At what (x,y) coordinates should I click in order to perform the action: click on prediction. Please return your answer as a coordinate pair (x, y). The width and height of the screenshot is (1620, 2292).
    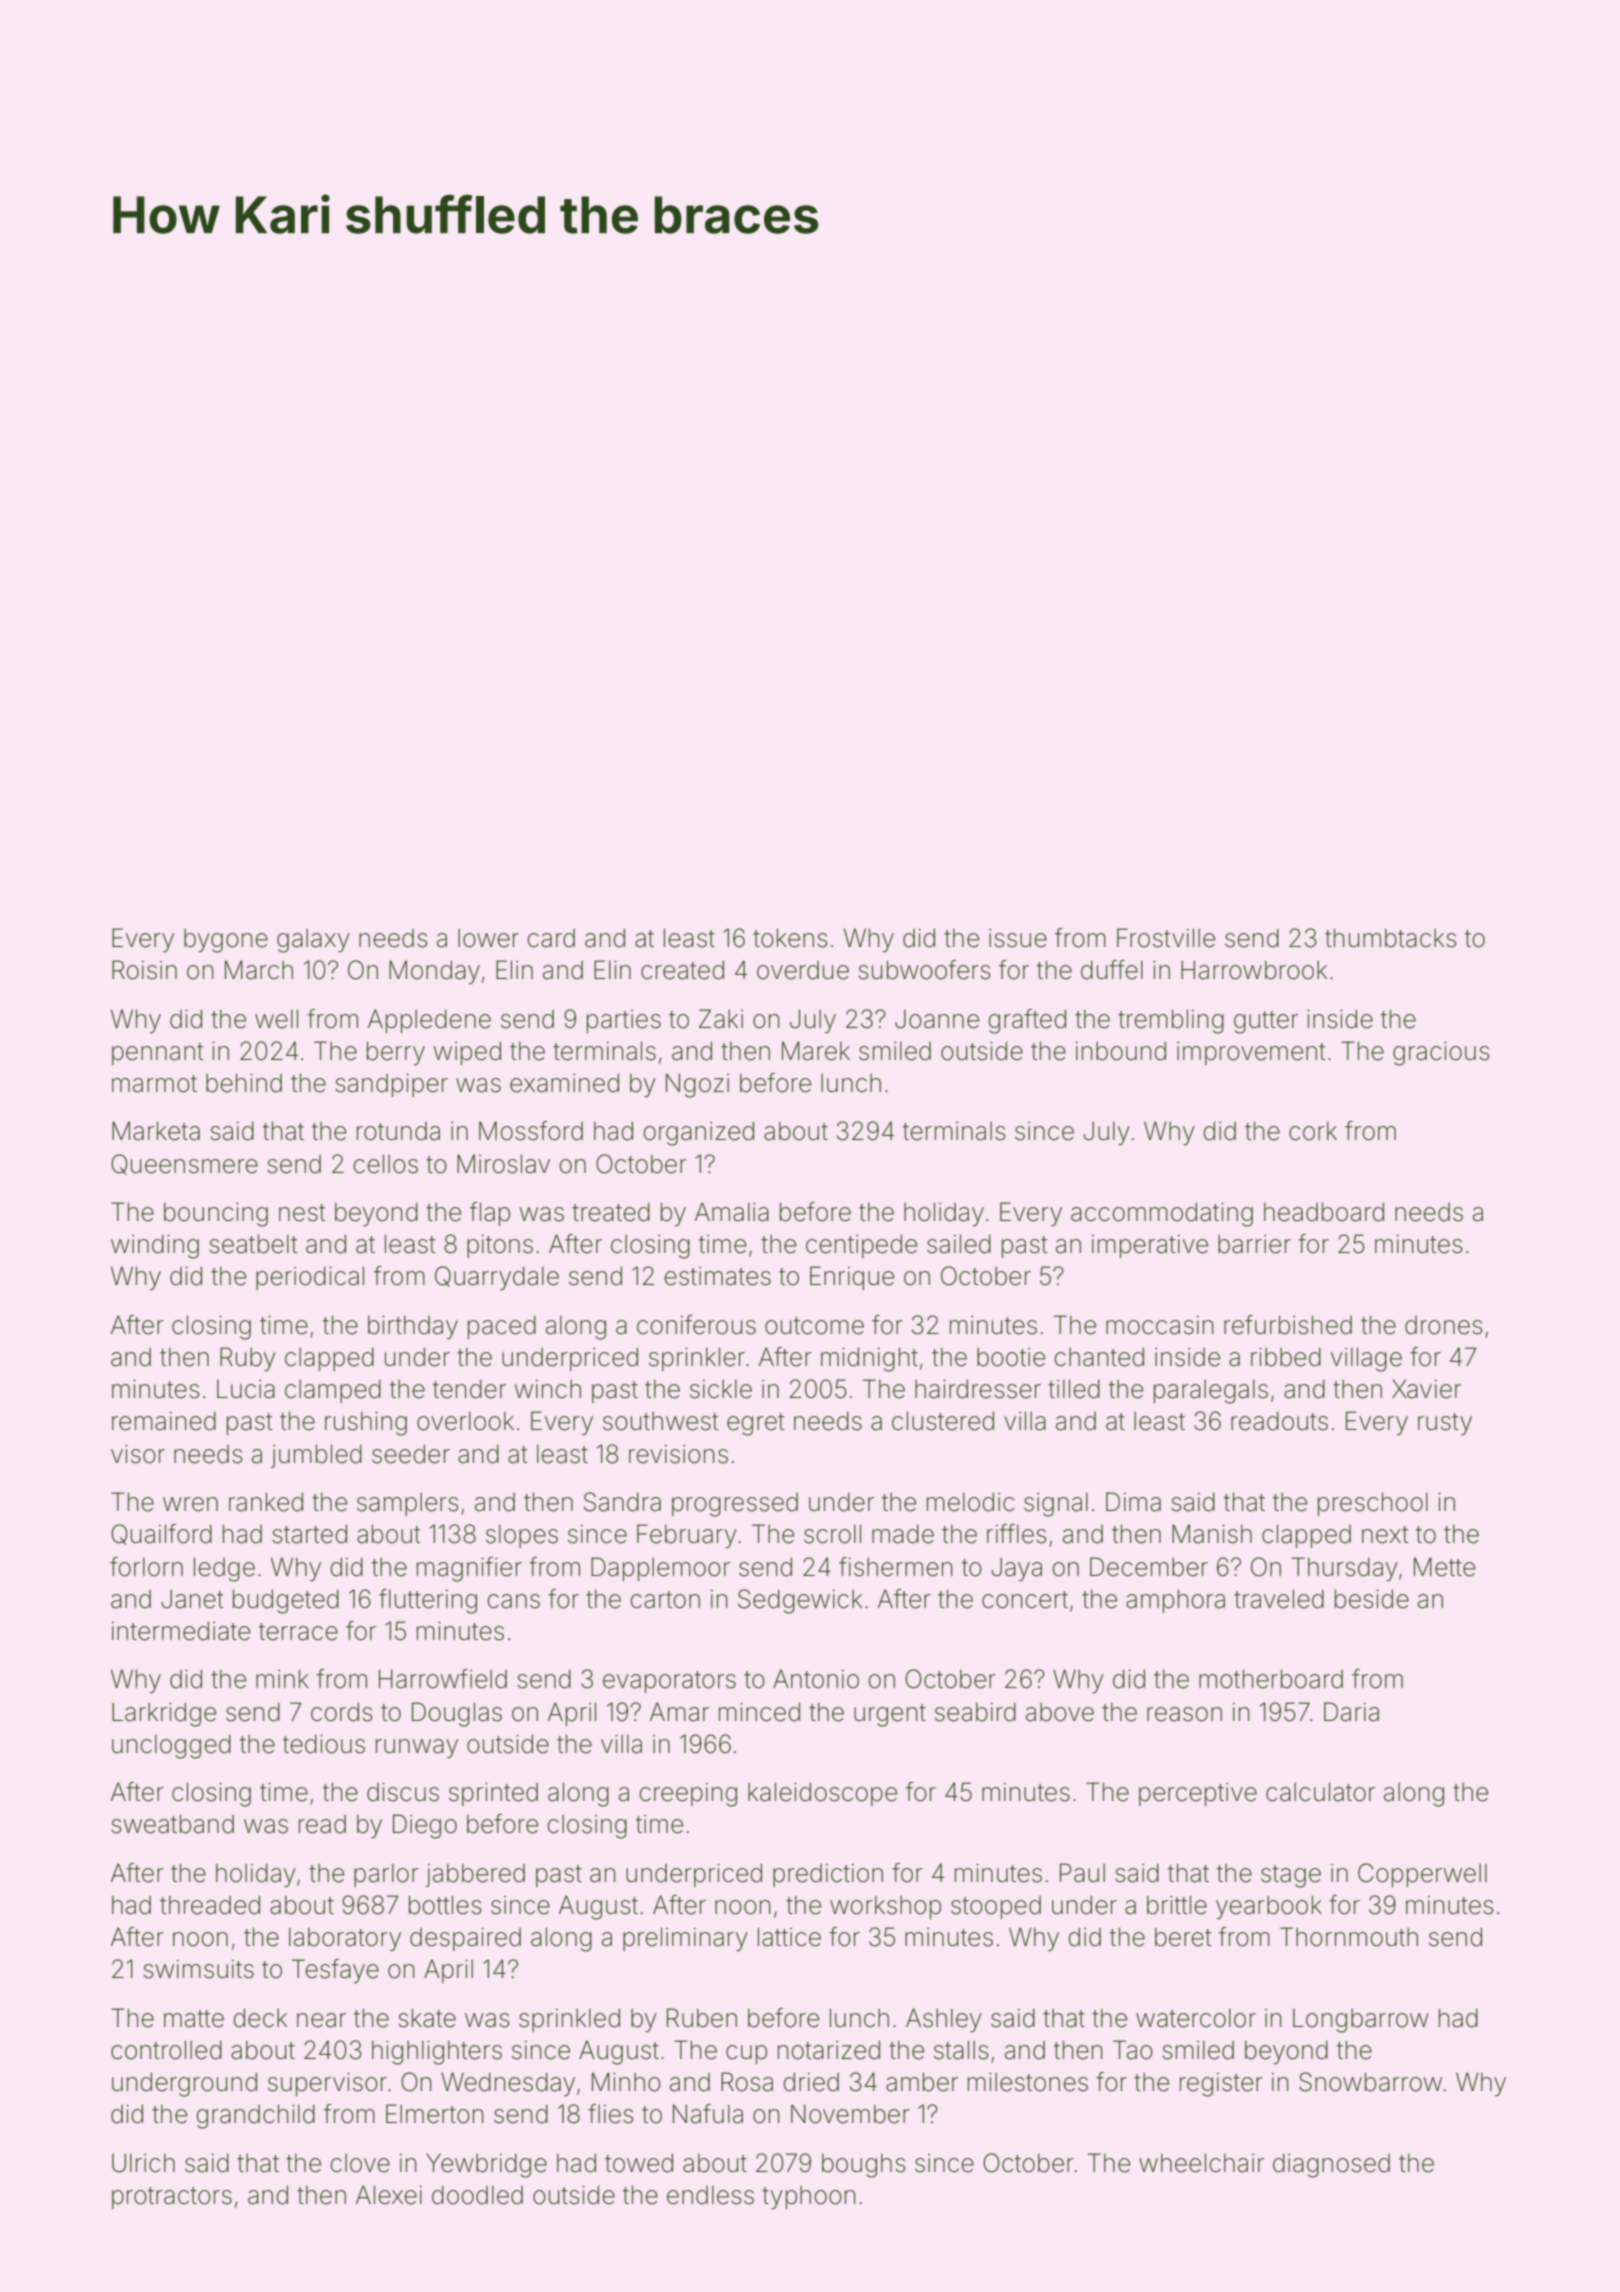
    Looking at the image, I should click on (828, 1875).
